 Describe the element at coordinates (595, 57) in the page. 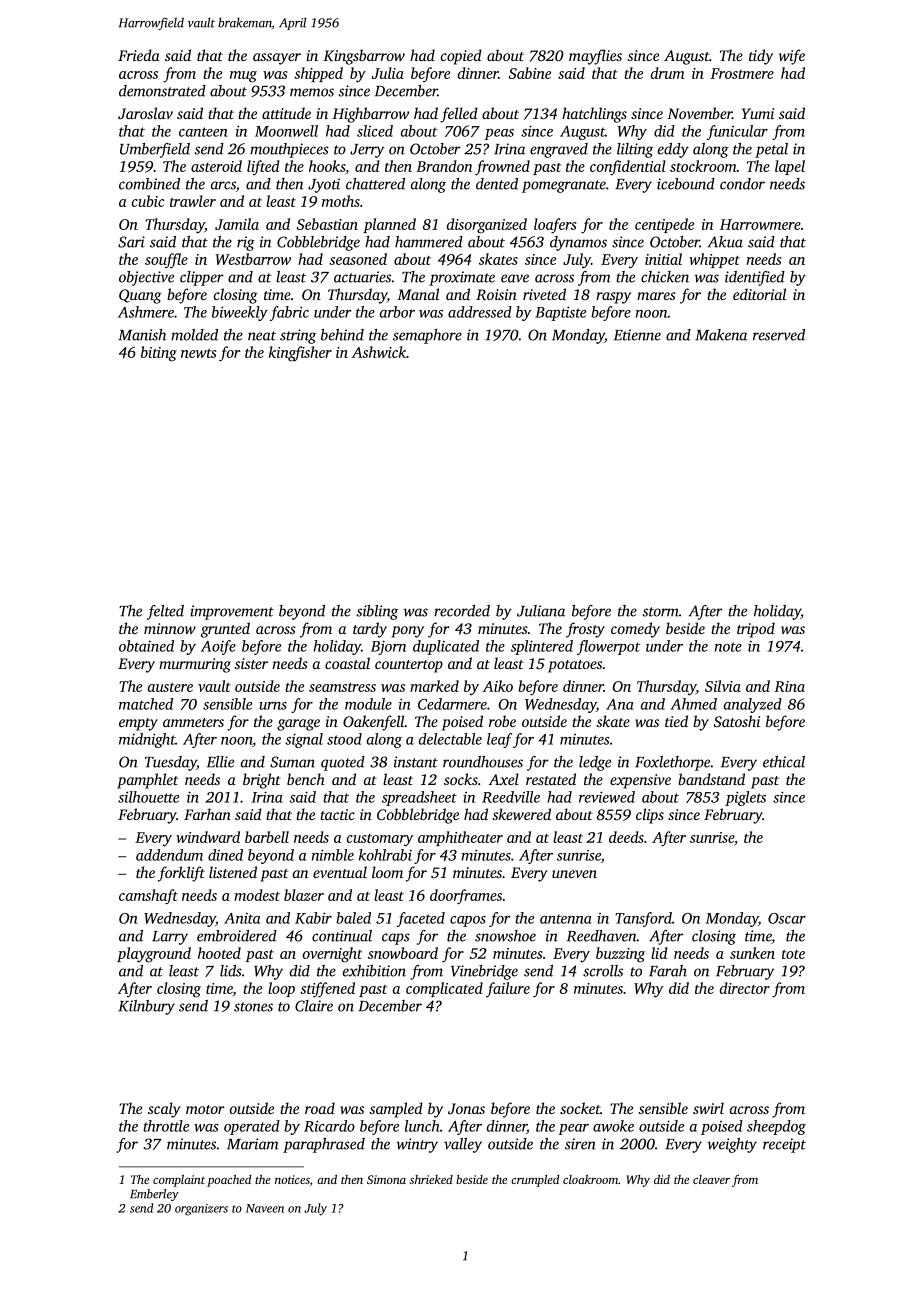

I see `mayflies` at that location.
